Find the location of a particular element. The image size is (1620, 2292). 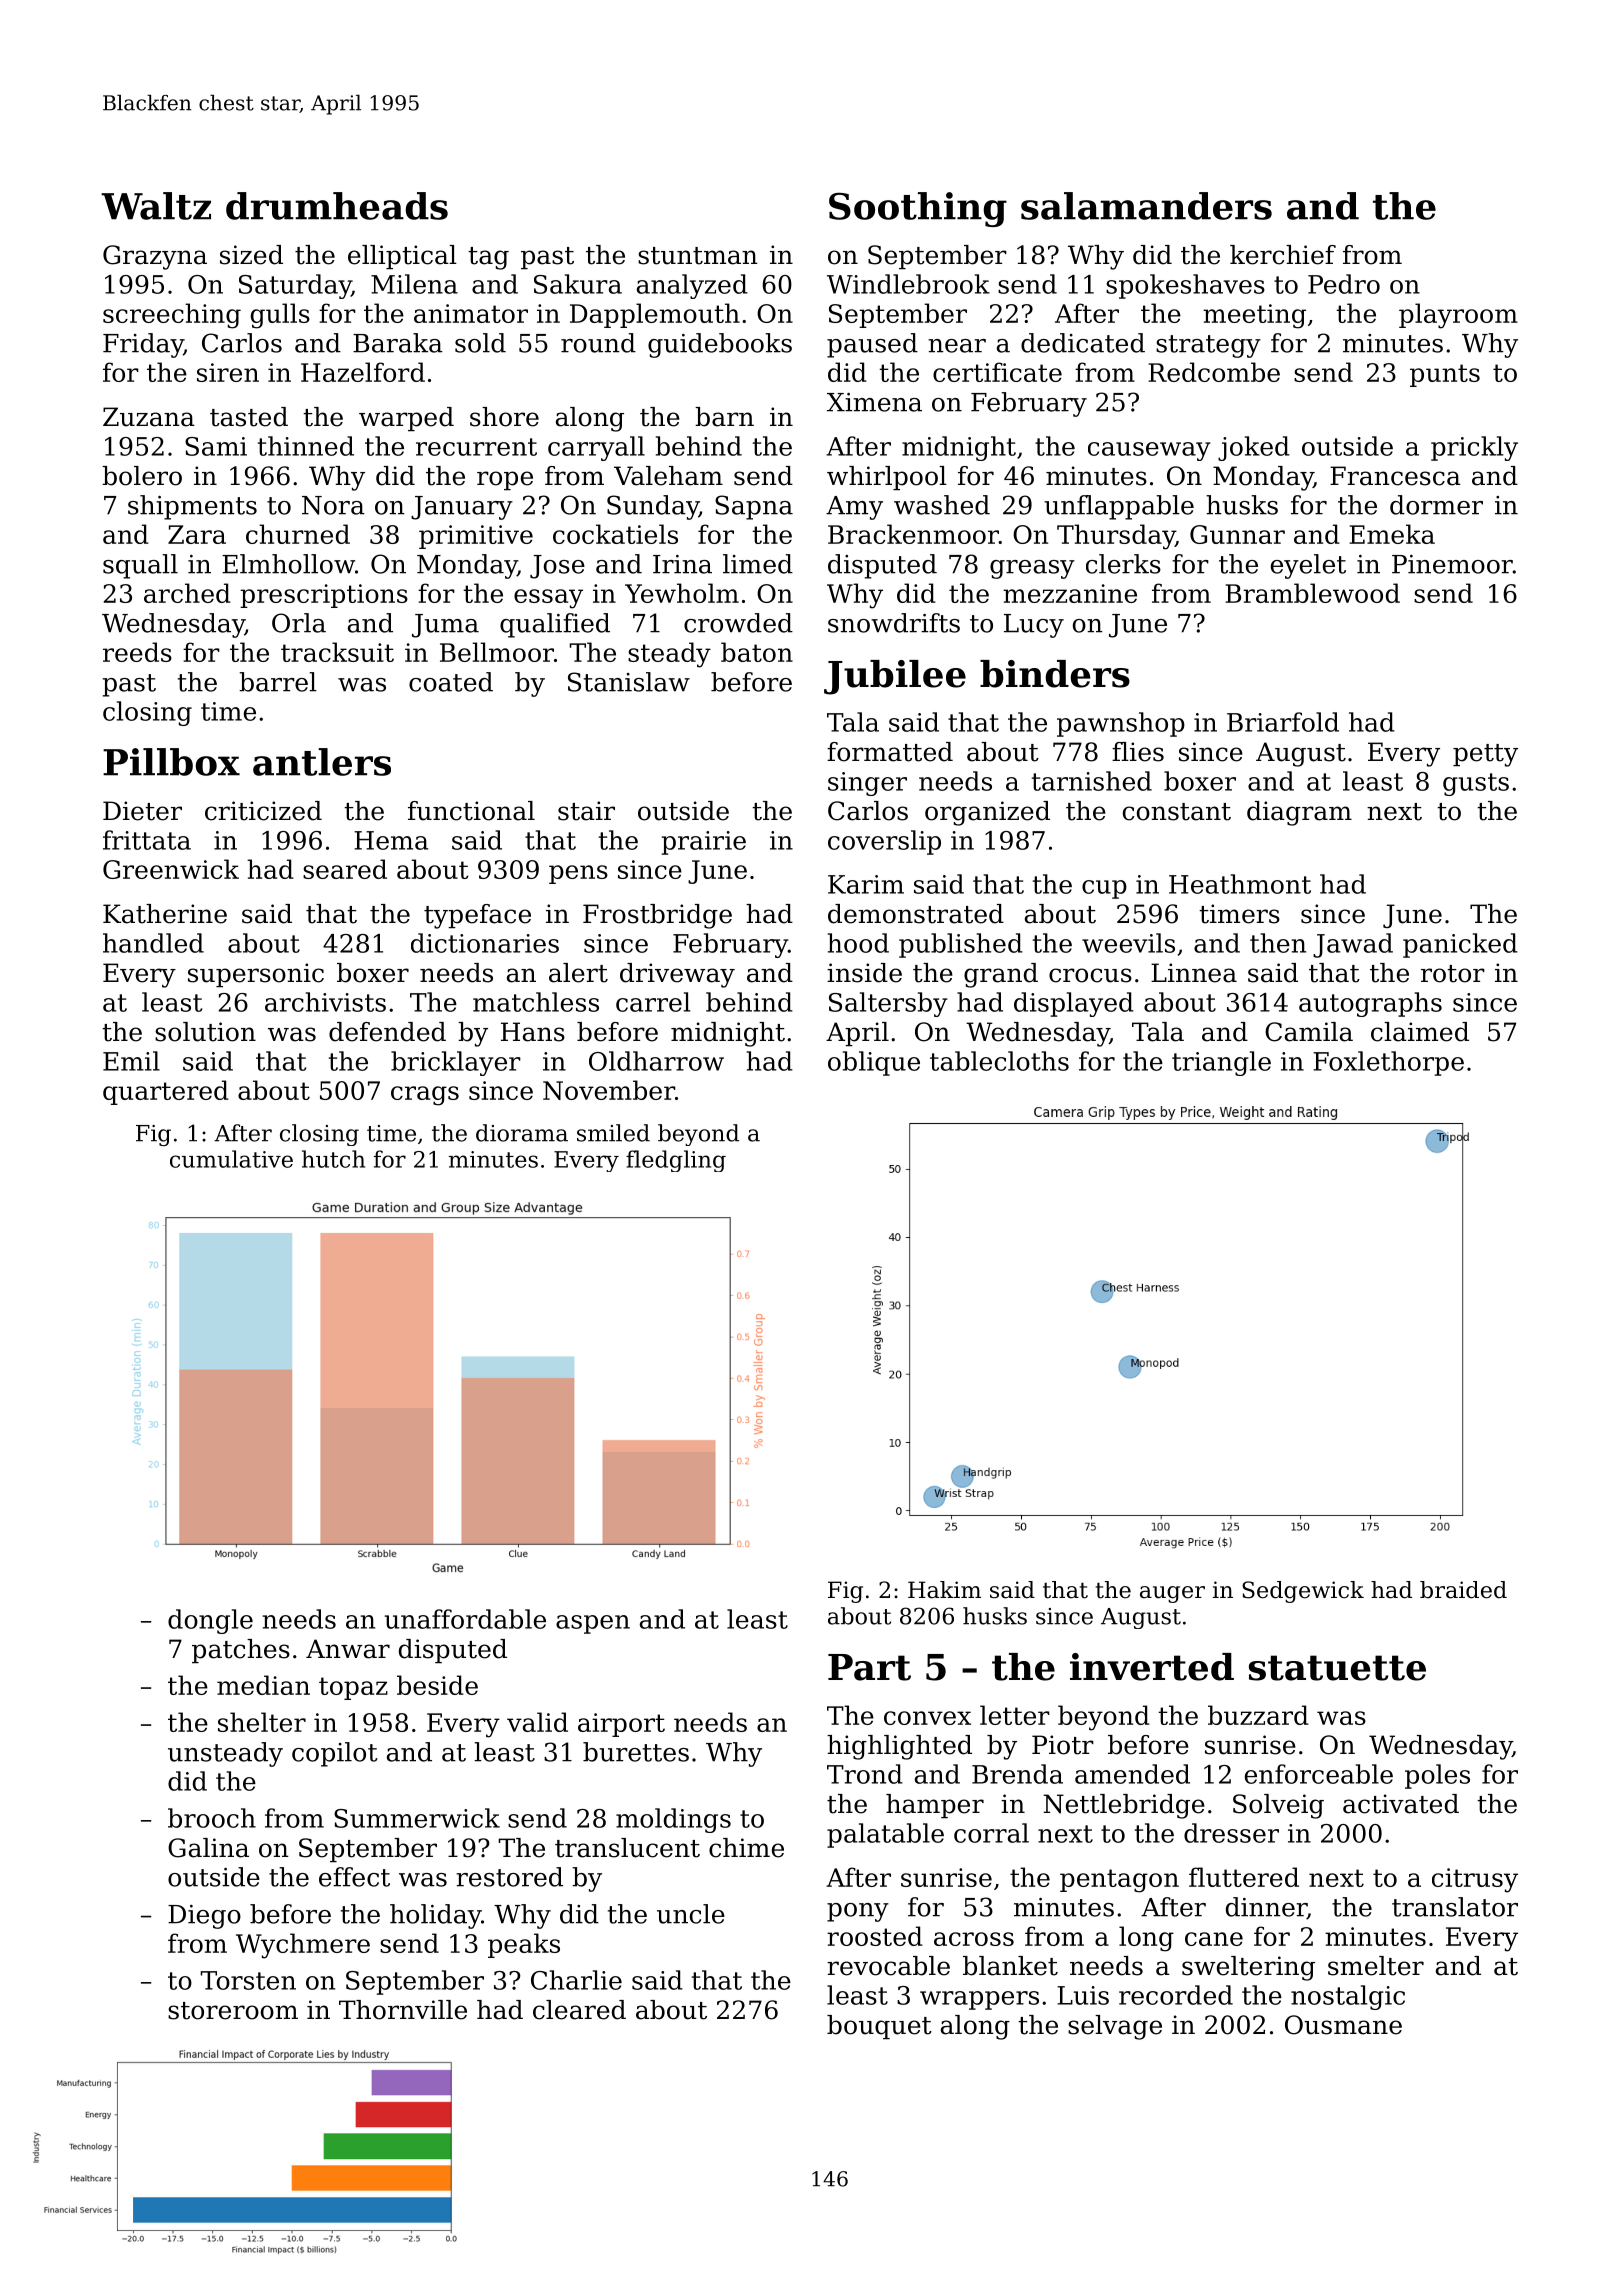

Juma is located at coordinates (445, 626).
